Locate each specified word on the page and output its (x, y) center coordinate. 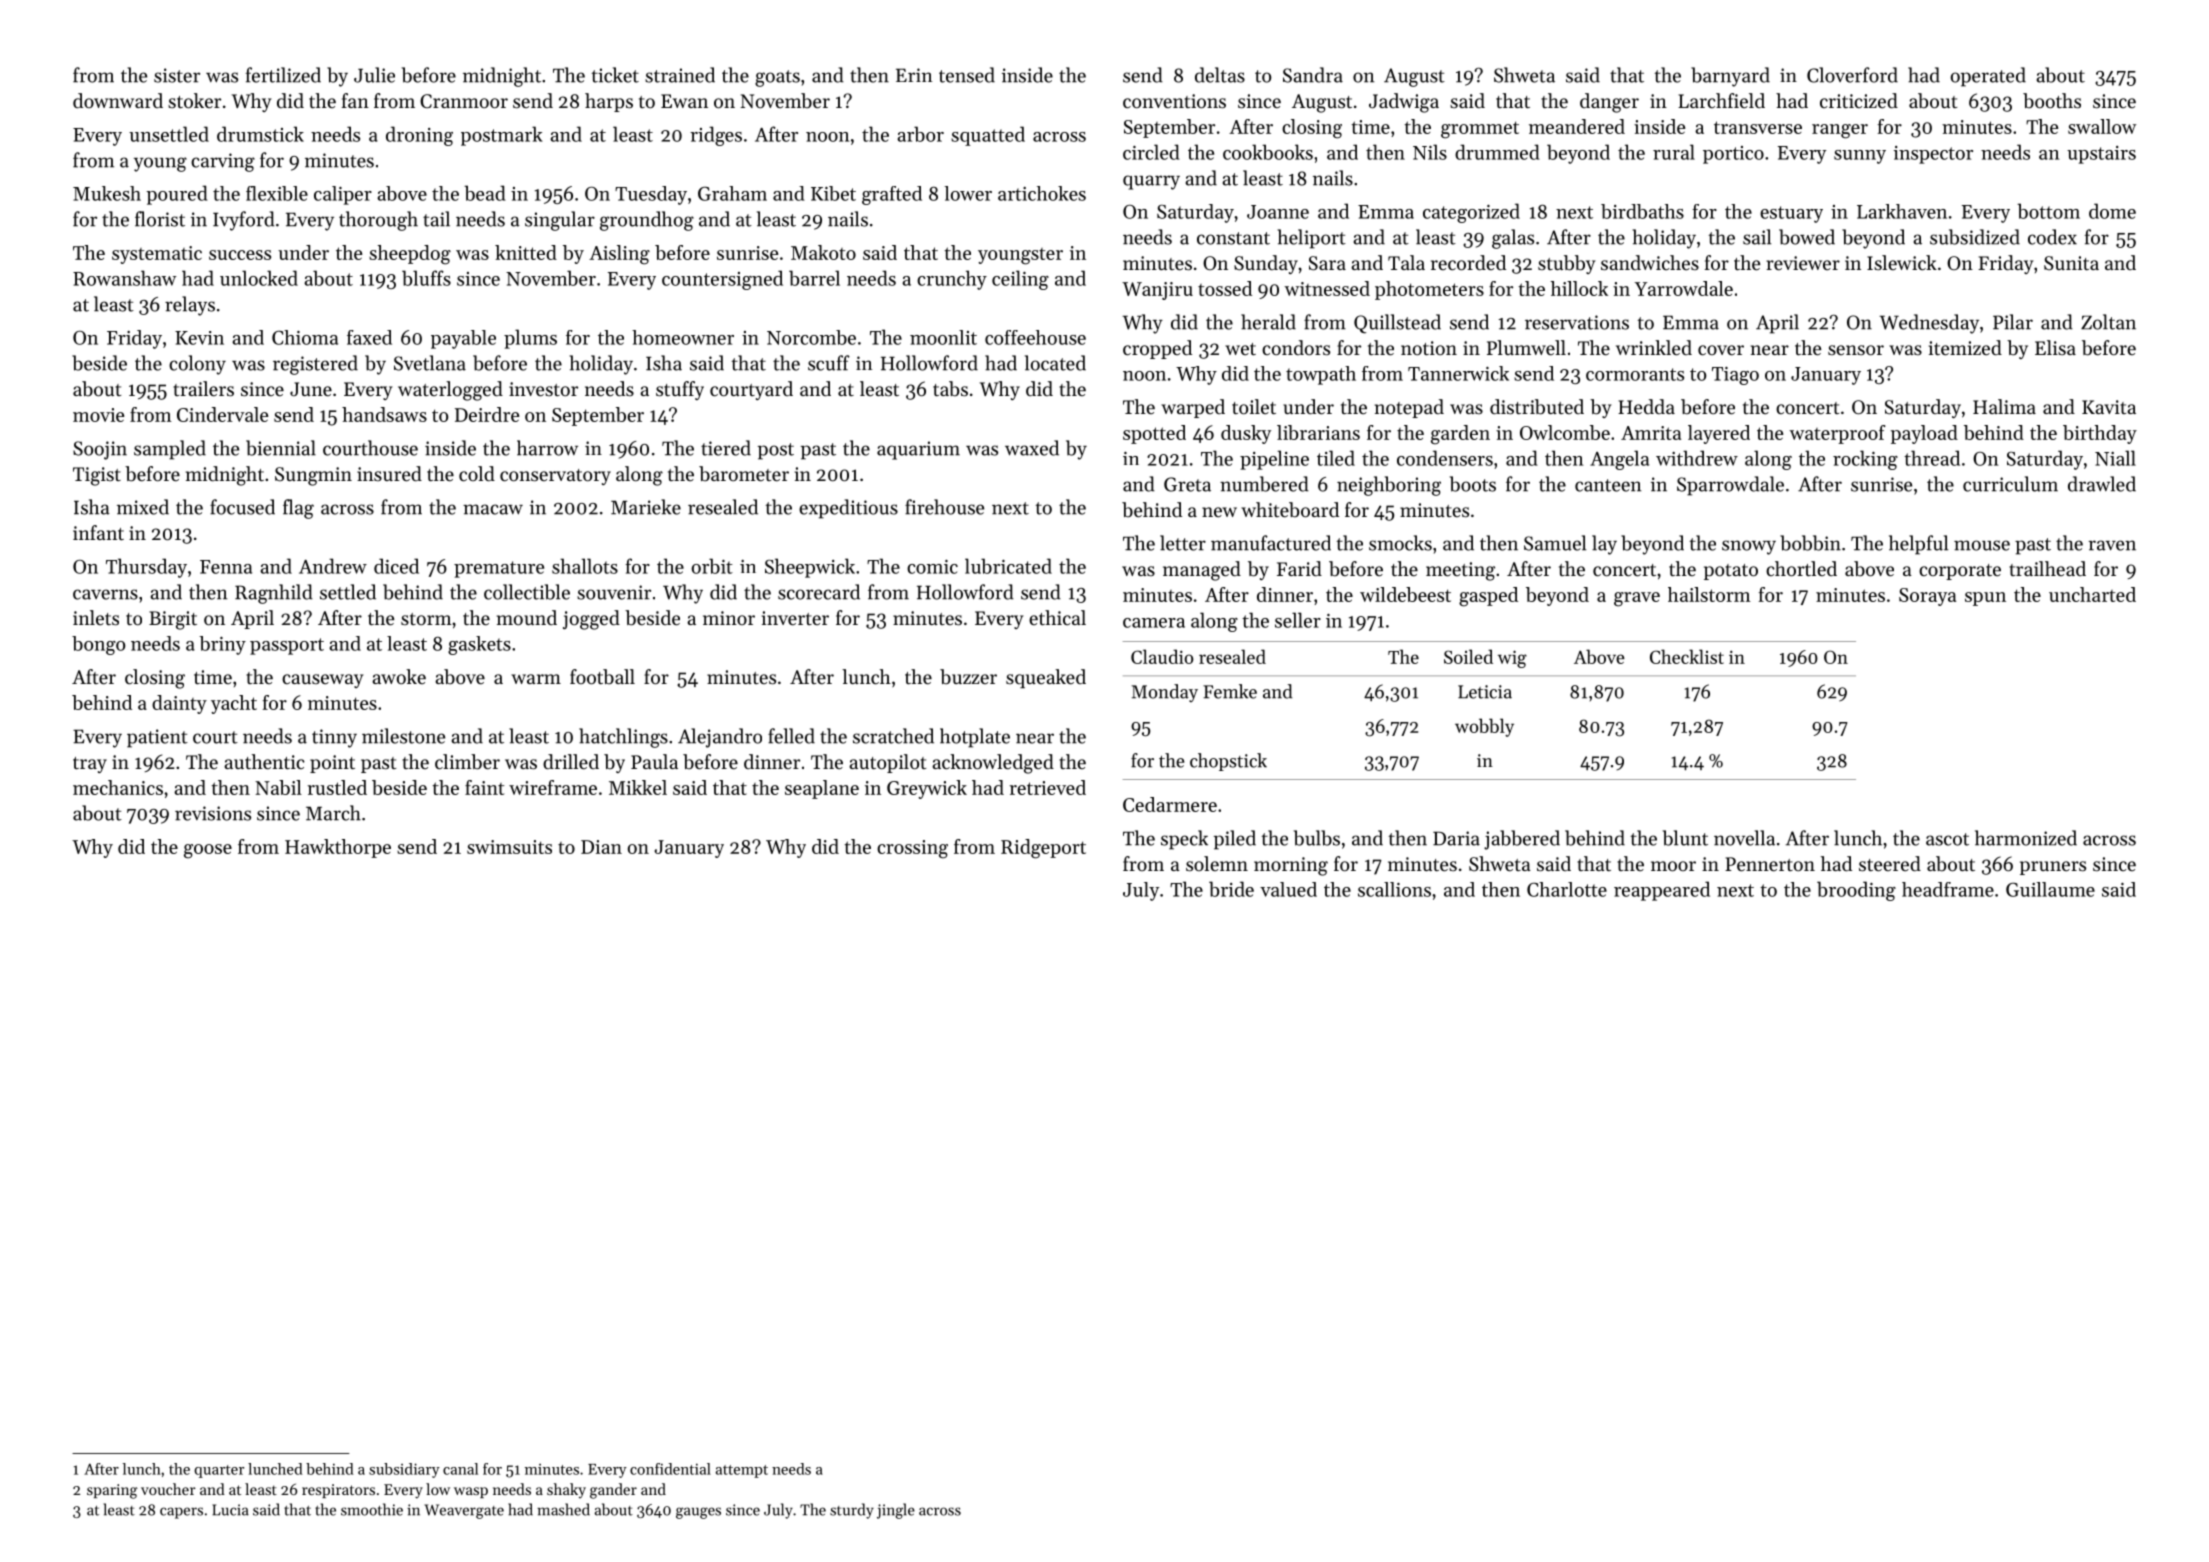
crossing (912, 849)
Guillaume (2050, 889)
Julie (374, 75)
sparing (112, 1491)
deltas (1220, 75)
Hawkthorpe (338, 848)
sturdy (852, 1511)
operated (1988, 77)
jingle (896, 1511)
